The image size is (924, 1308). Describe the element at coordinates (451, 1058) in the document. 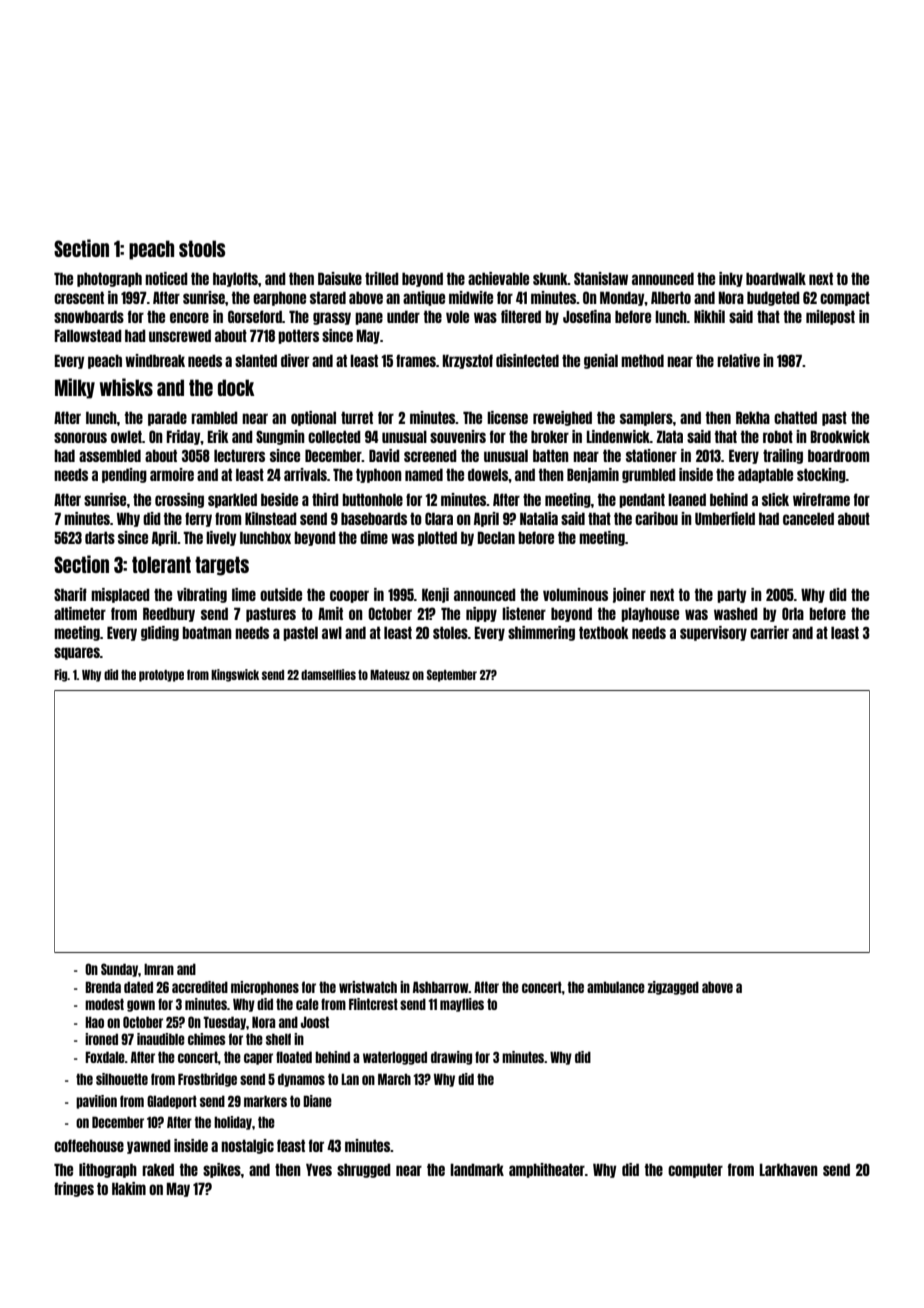

I see `drawing` at that location.
